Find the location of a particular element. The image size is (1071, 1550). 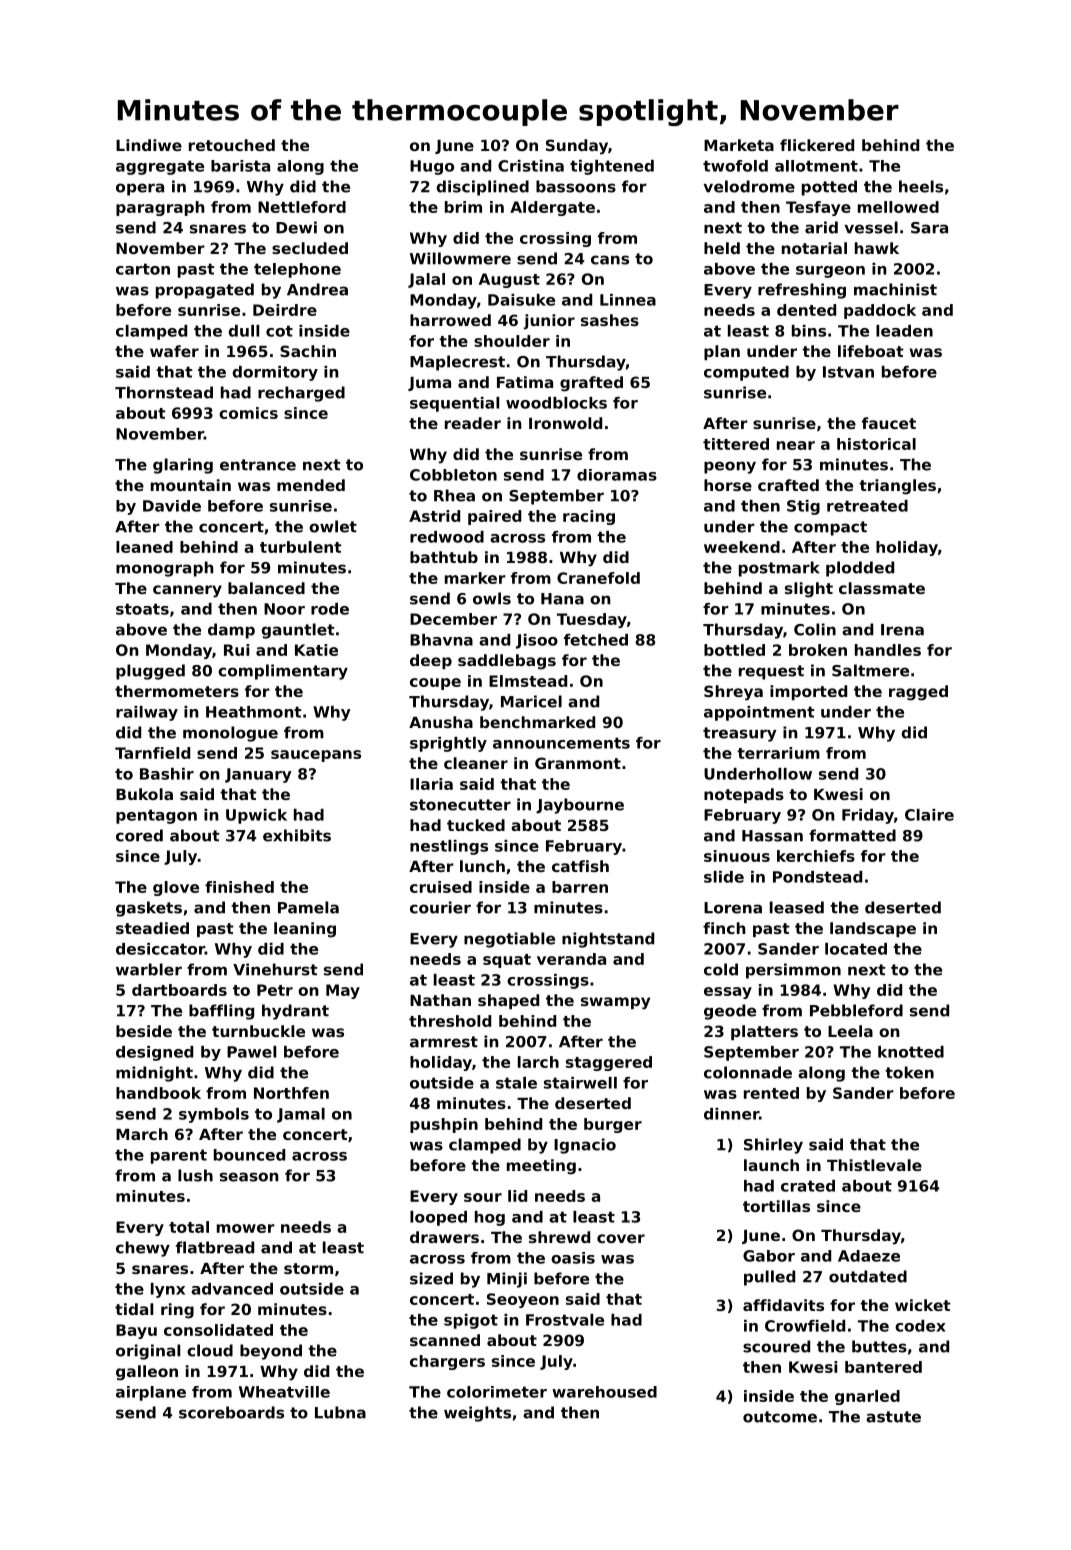

opera is located at coordinates (140, 189).
